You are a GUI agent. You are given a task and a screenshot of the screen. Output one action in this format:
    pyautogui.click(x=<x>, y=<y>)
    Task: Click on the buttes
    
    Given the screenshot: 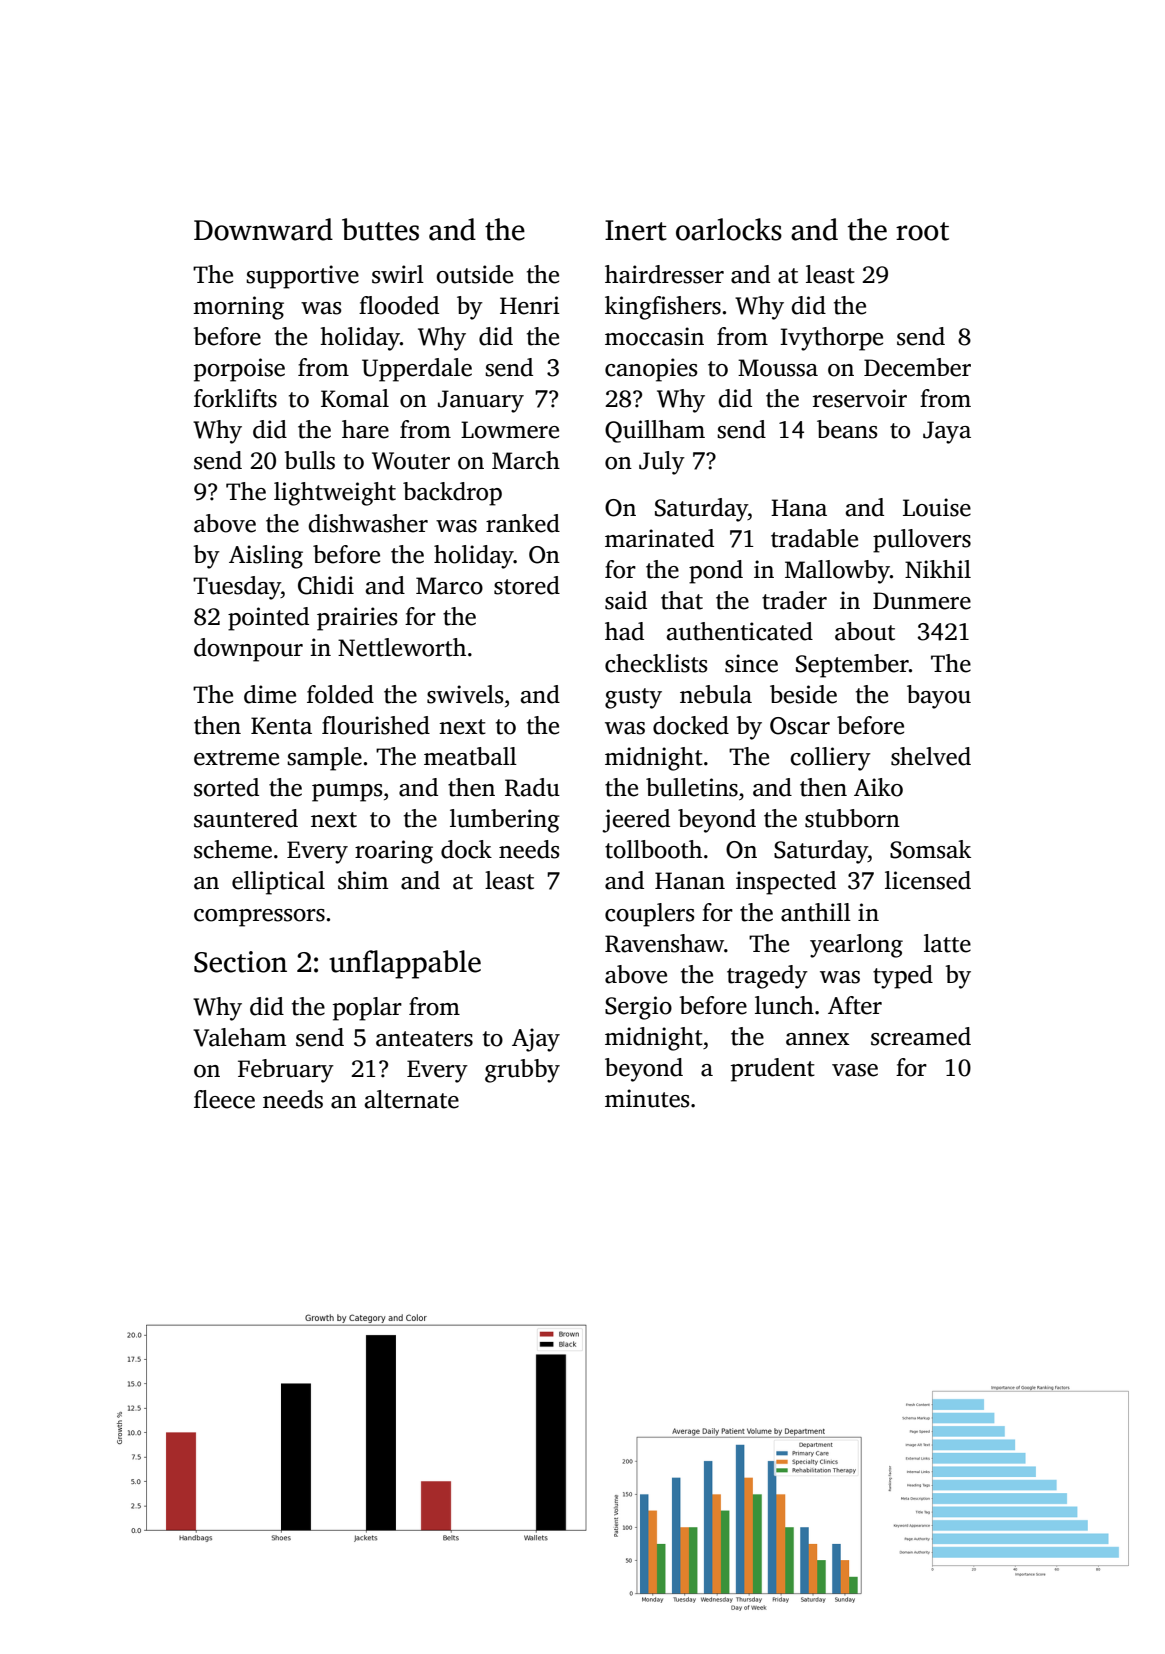 What is the action you would take?
    pyautogui.click(x=380, y=229)
